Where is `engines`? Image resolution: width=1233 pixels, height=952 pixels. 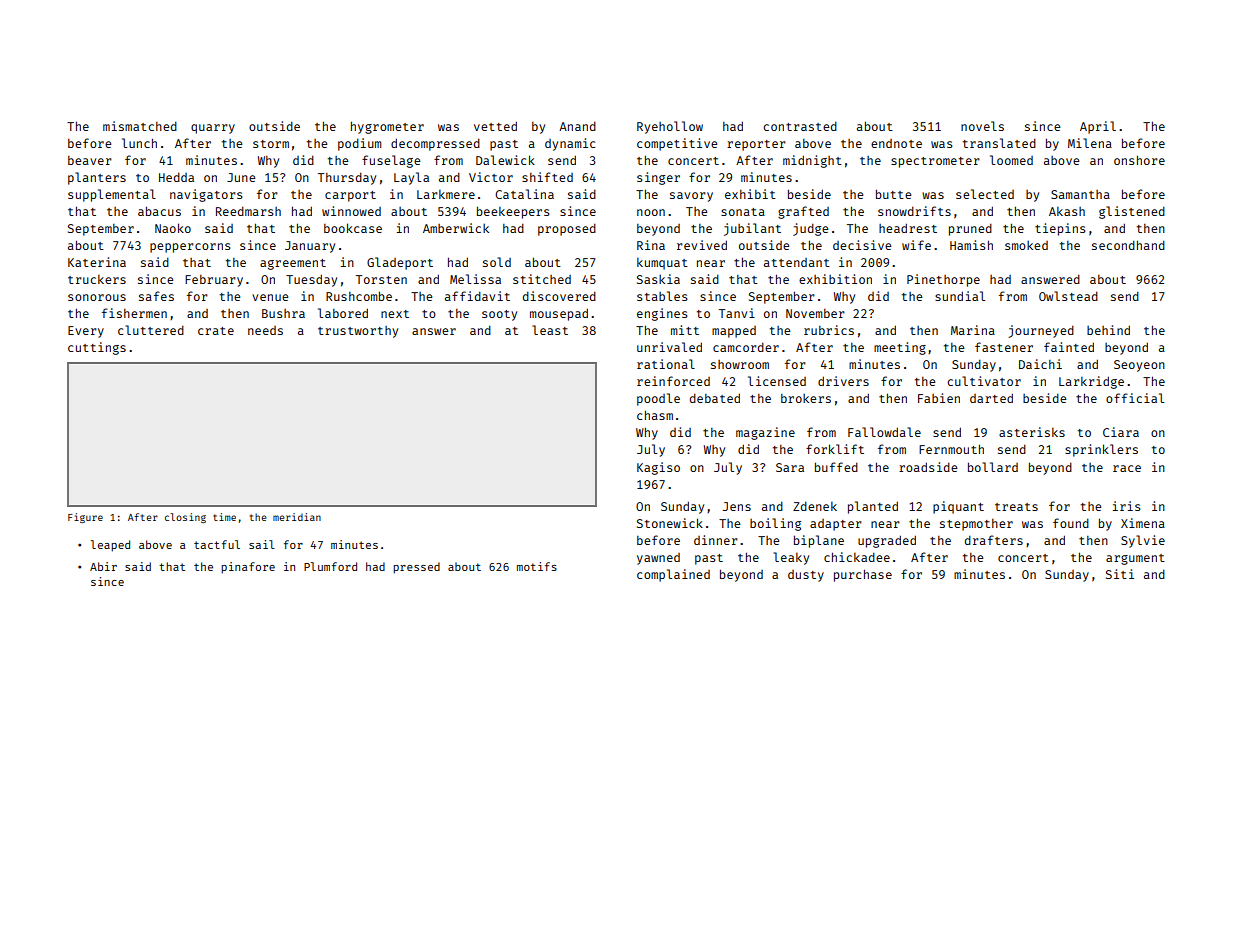
engines is located at coordinates (662, 314).
